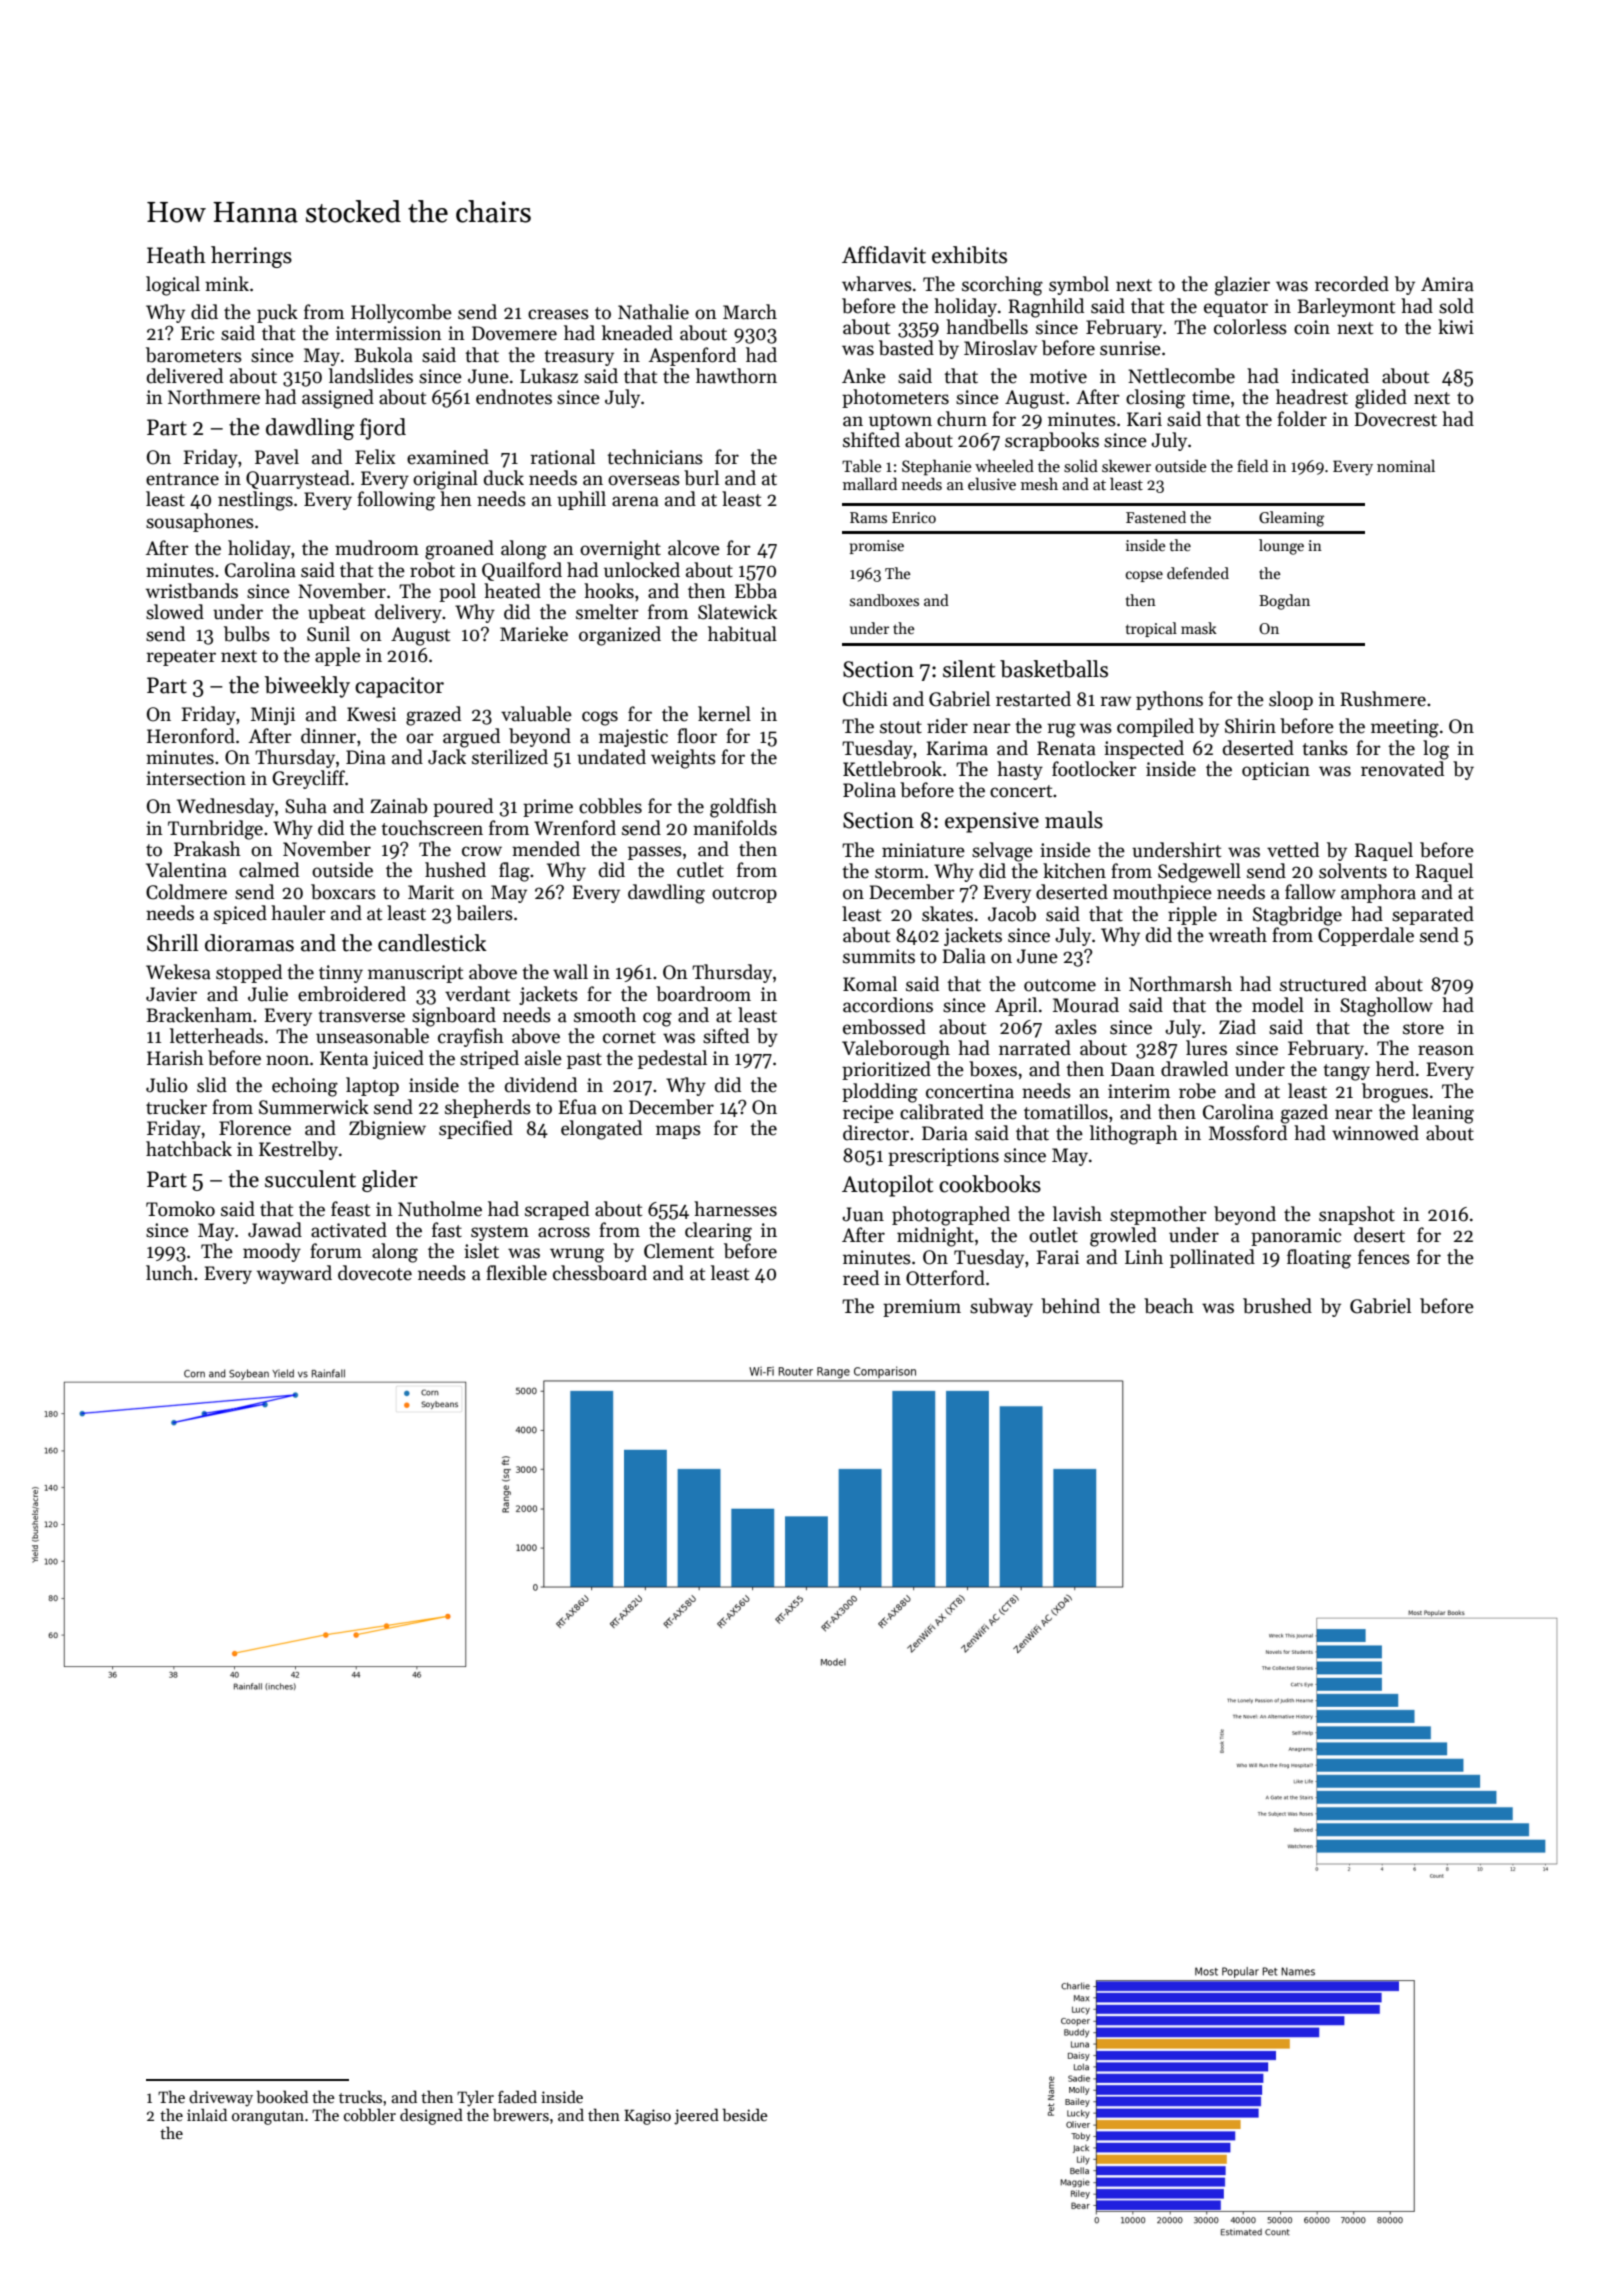  Describe the element at coordinates (745, 2115) in the document. I see `beside` at that location.
